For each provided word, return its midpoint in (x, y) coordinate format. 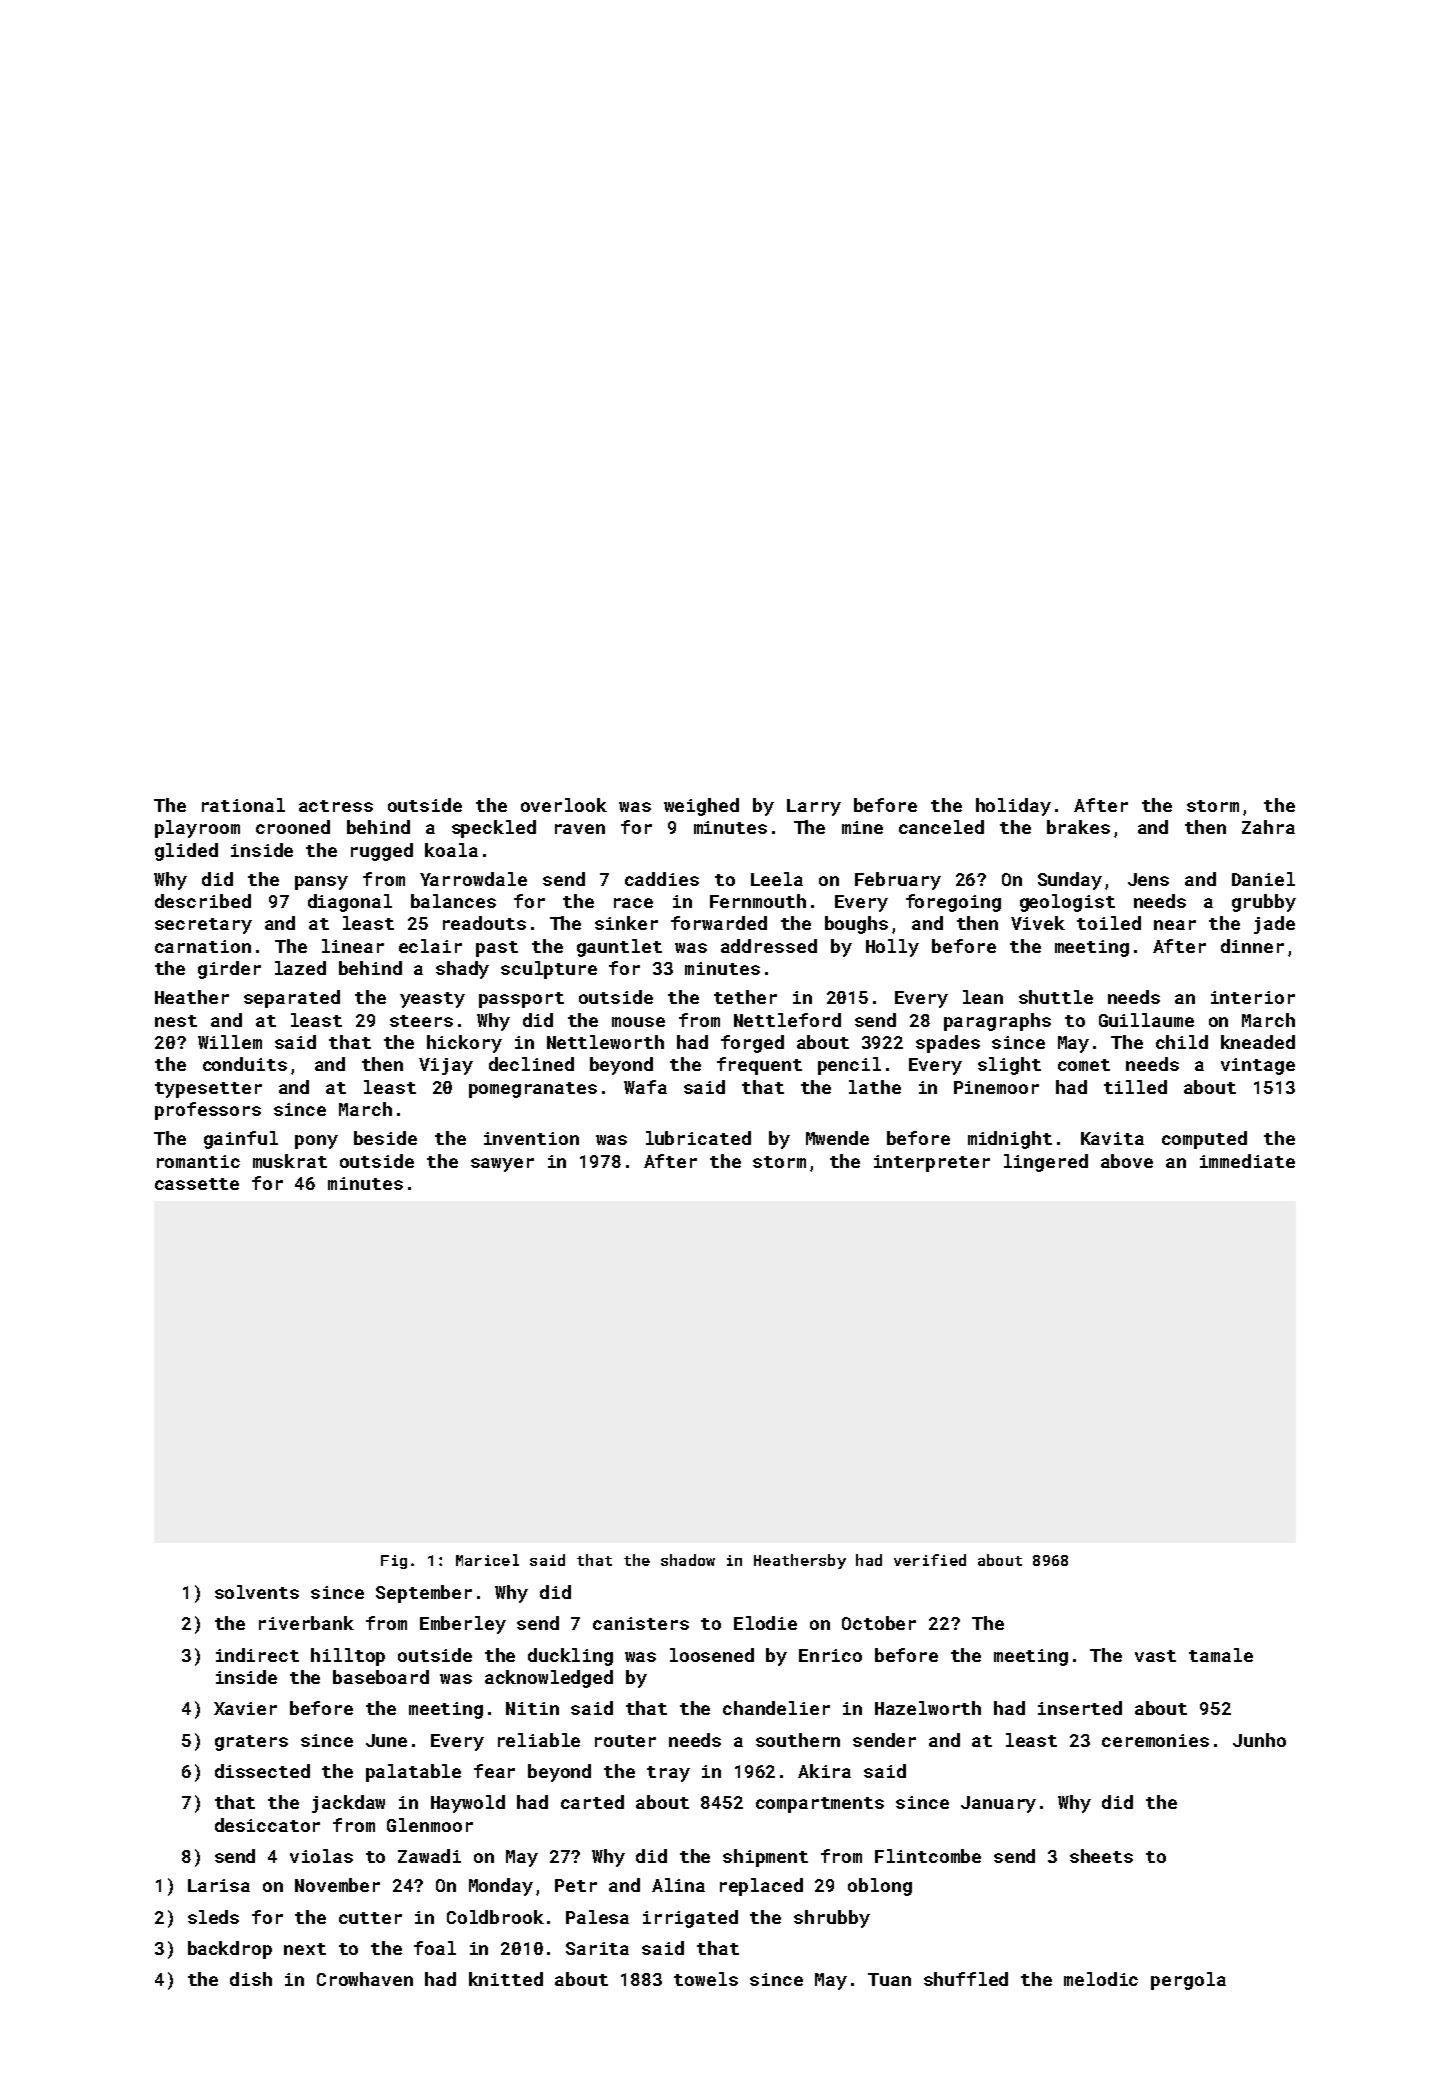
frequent (759, 1066)
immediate (1247, 1161)
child (1182, 1042)
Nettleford (787, 1020)
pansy (321, 883)
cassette (197, 1184)
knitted (506, 1979)
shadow (688, 1560)
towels (706, 1979)
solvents (257, 1592)
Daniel (1263, 879)
